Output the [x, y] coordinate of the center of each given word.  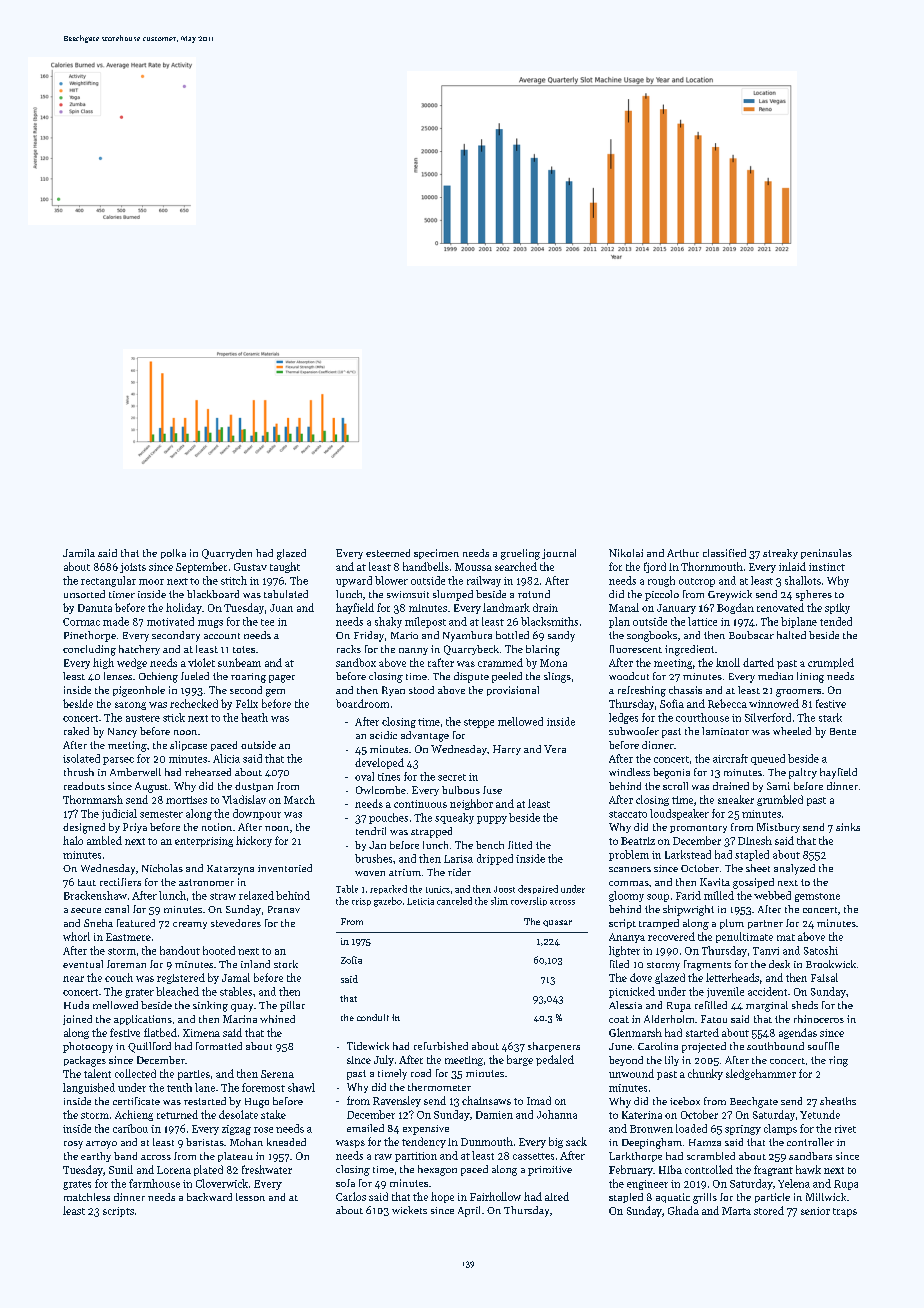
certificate [136, 1101]
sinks [848, 827]
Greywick [730, 595]
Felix [247, 703]
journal [559, 554]
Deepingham [652, 1143]
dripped [495, 859]
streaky [780, 554]
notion [217, 827]
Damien [494, 1115]
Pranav [284, 909]
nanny [413, 651]
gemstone [817, 897]
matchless [87, 1197]
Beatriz [638, 841]
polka [173, 554]
